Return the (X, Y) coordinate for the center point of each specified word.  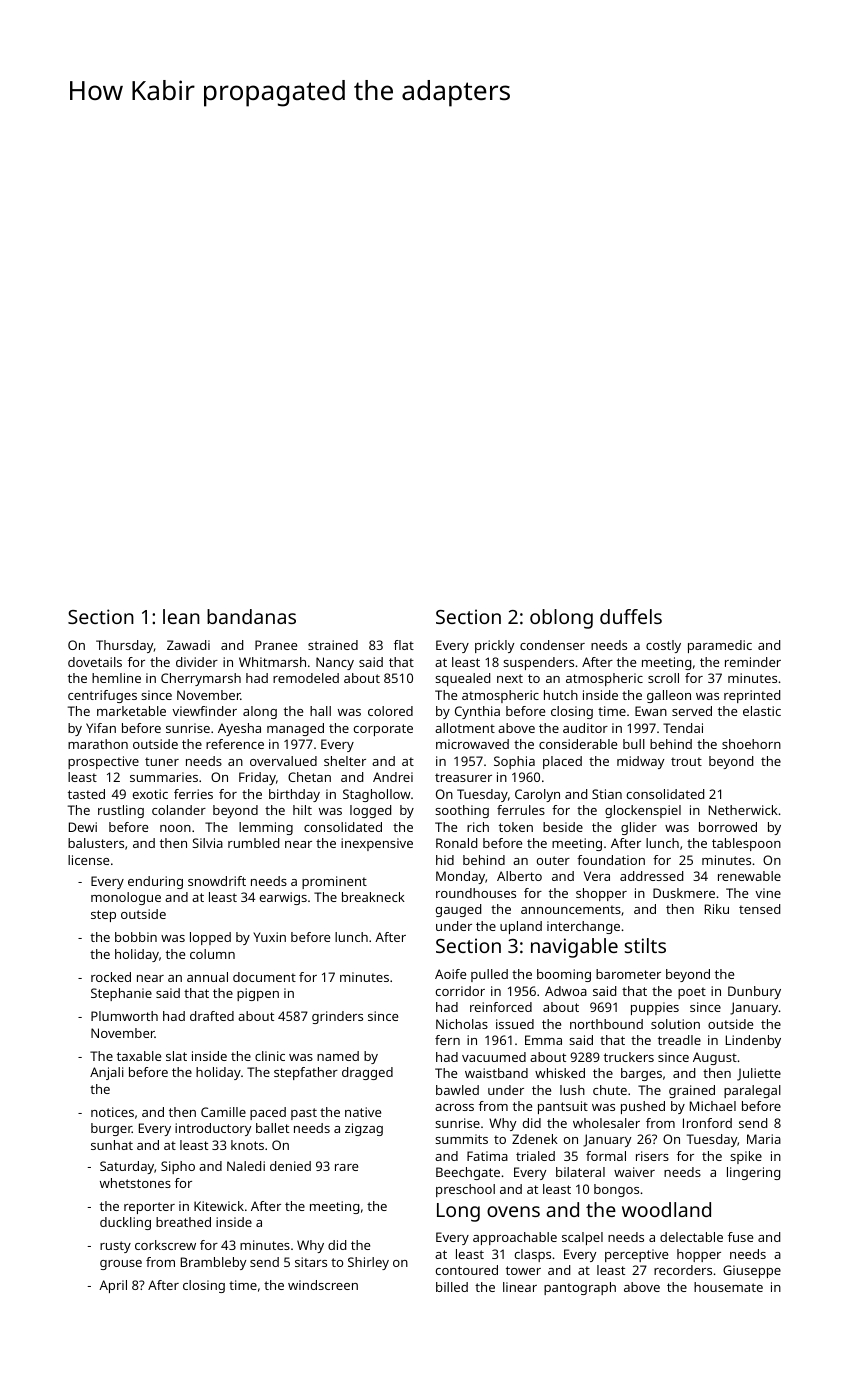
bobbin (136, 937)
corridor (460, 991)
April (113, 1286)
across (454, 1107)
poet (692, 993)
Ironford (707, 1123)
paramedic (720, 646)
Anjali (107, 1073)
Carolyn (537, 795)
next (510, 678)
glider (639, 828)
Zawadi (188, 645)
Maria (764, 1139)
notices (112, 1112)
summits (461, 1139)
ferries (193, 794)
